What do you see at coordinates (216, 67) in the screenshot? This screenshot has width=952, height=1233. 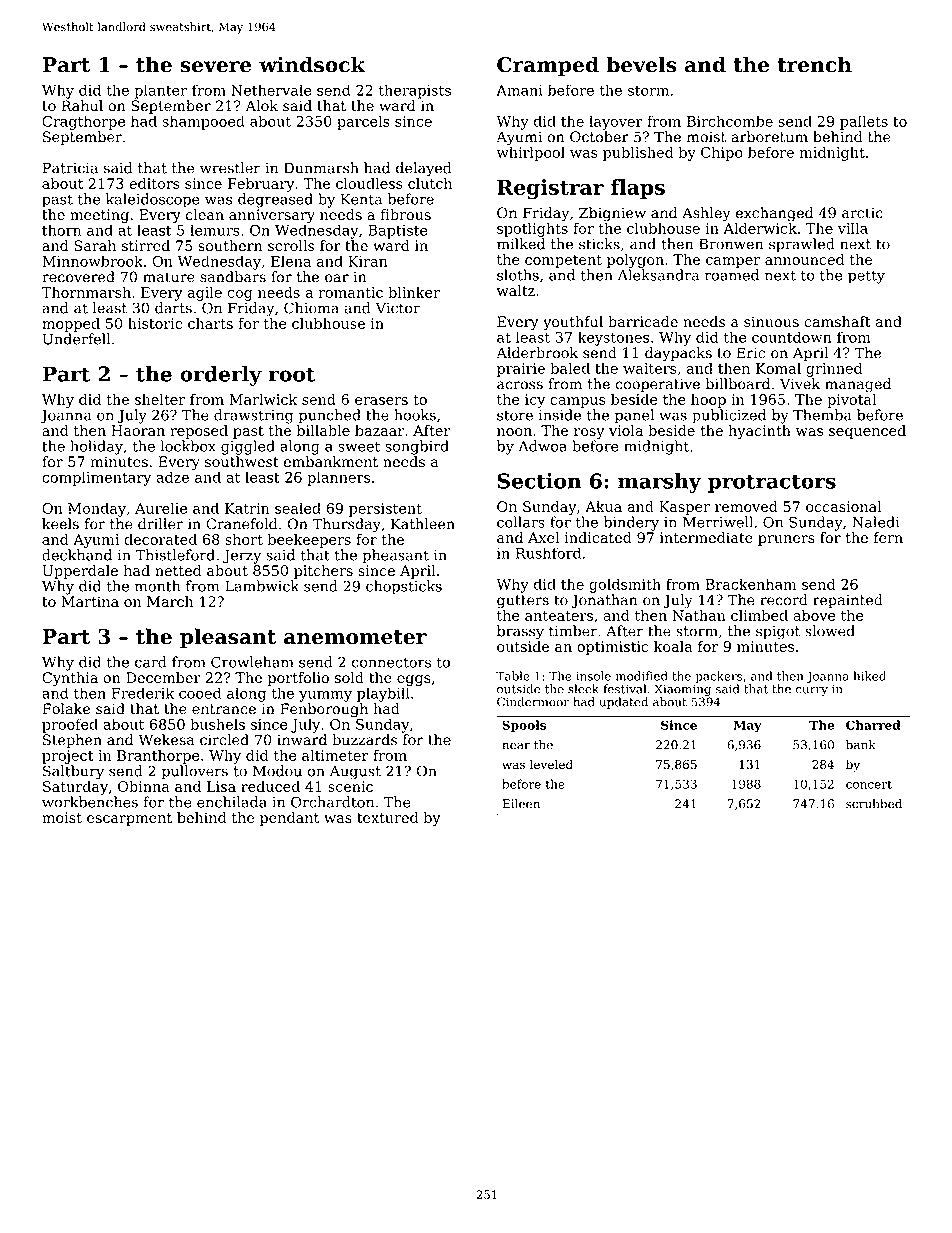 I see `severe` at bounding box center [216, 67].
